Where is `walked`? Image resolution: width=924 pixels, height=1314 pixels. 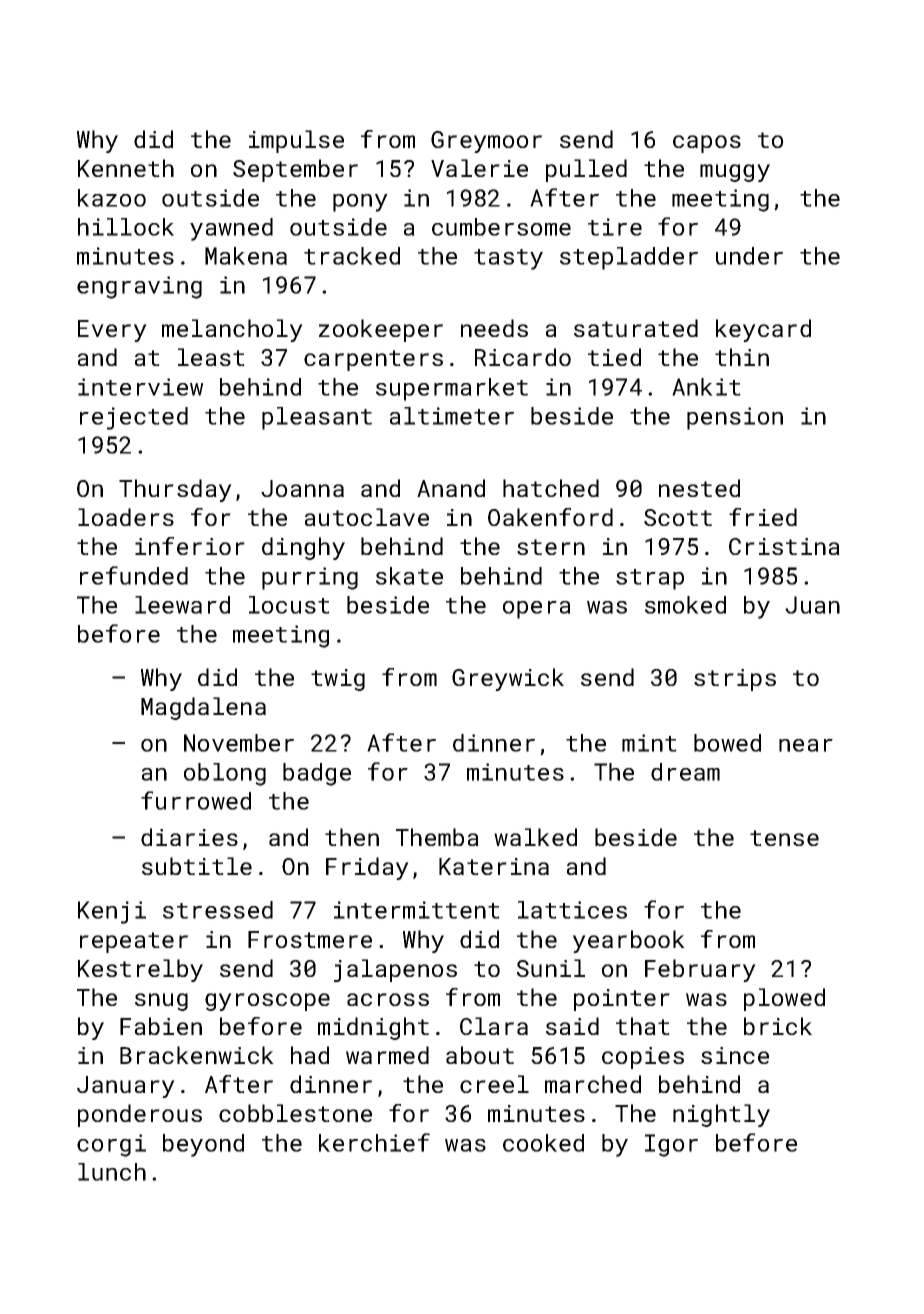 walked is located at coordinates (535, 837).
